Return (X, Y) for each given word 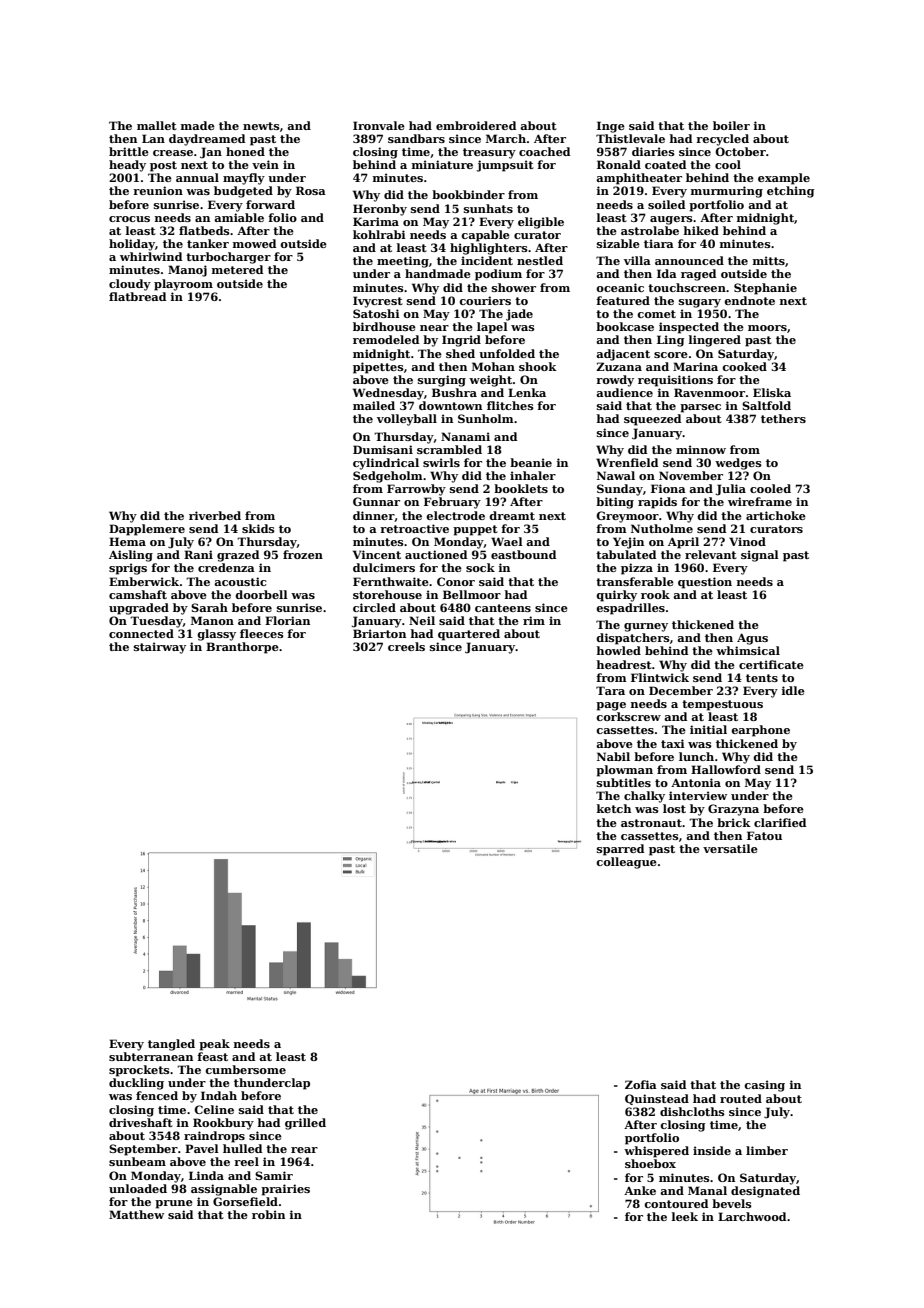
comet (656, 314)
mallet (157, 125)
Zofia (641, 1084)
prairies (285, 1190)
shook (538, 366)
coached (544, 151)
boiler (731, 125)
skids (258, 528)
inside (712, 1150)
